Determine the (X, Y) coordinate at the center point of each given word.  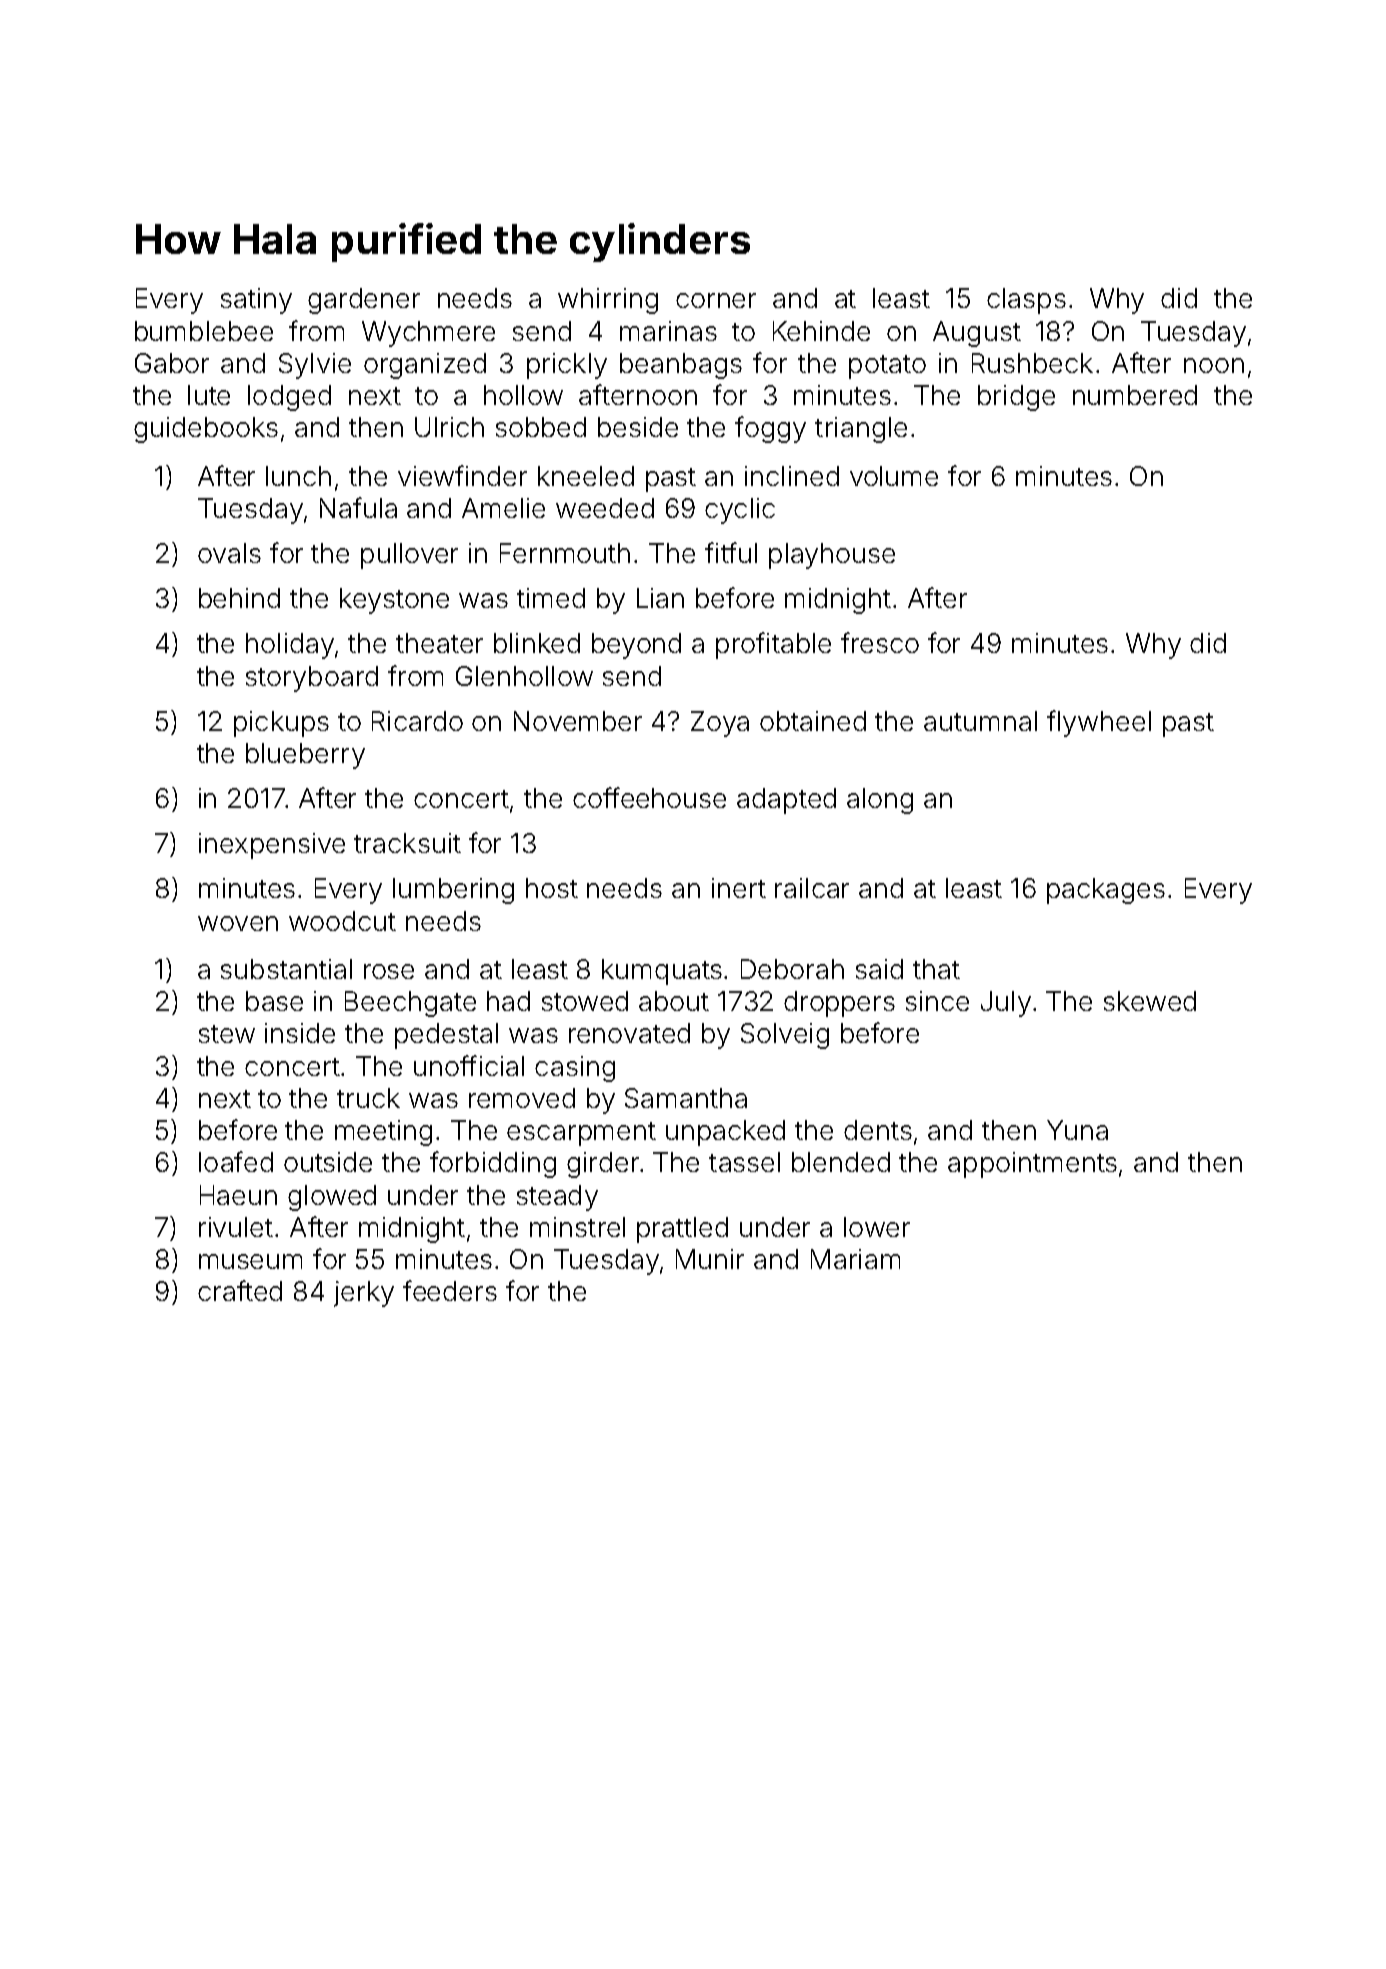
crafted (240, 1290)
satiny (256, 301)
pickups (281, 724)
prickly (567, 366)
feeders (450, 1290)
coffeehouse (649, 797)
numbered (1135, 395)
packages (1106, 891)
